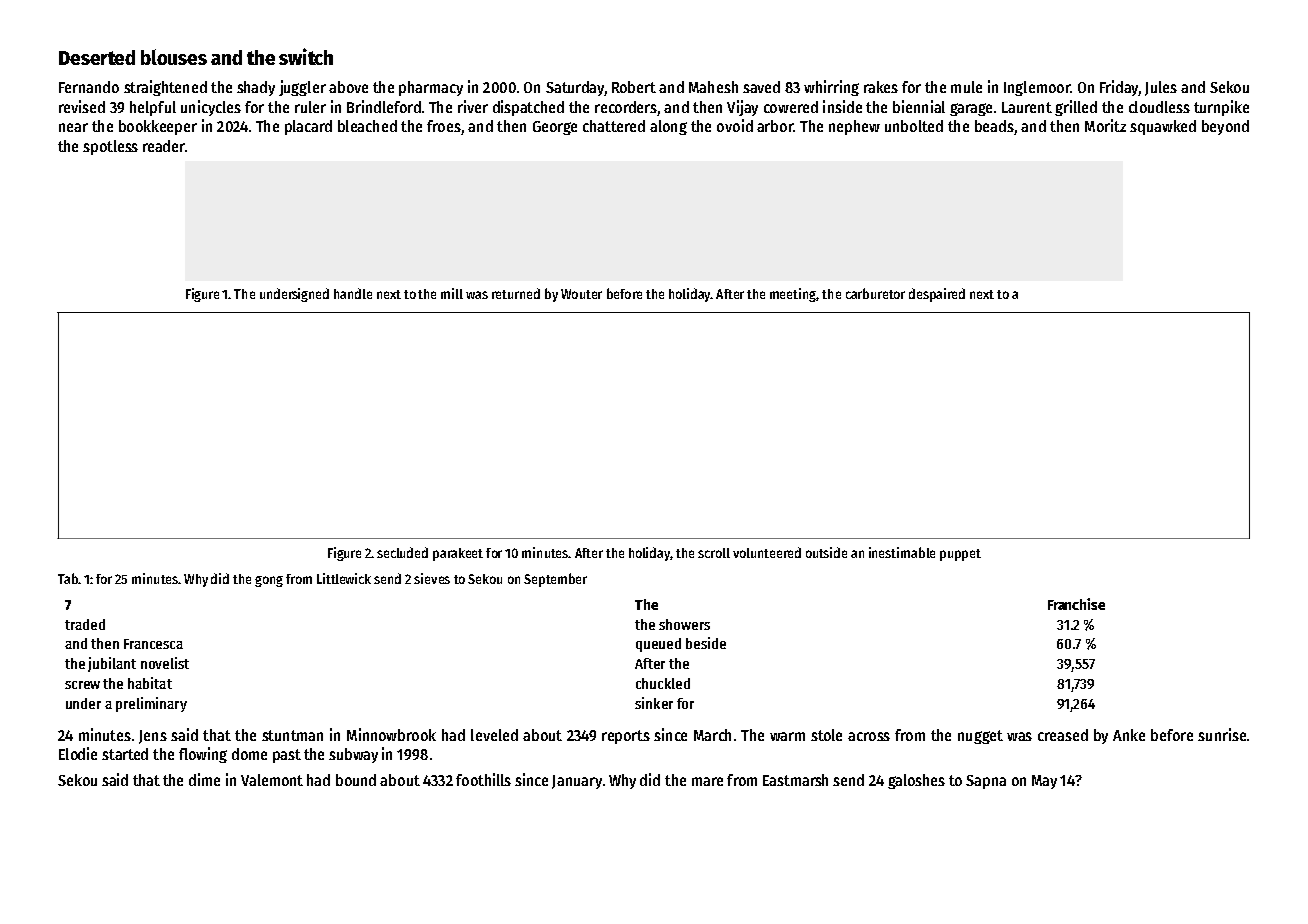 The image size is (1308, 924). What do you see at coordinates (249, 754) in the screenshot?
I see `dome` at bounding box center [249, 754].
